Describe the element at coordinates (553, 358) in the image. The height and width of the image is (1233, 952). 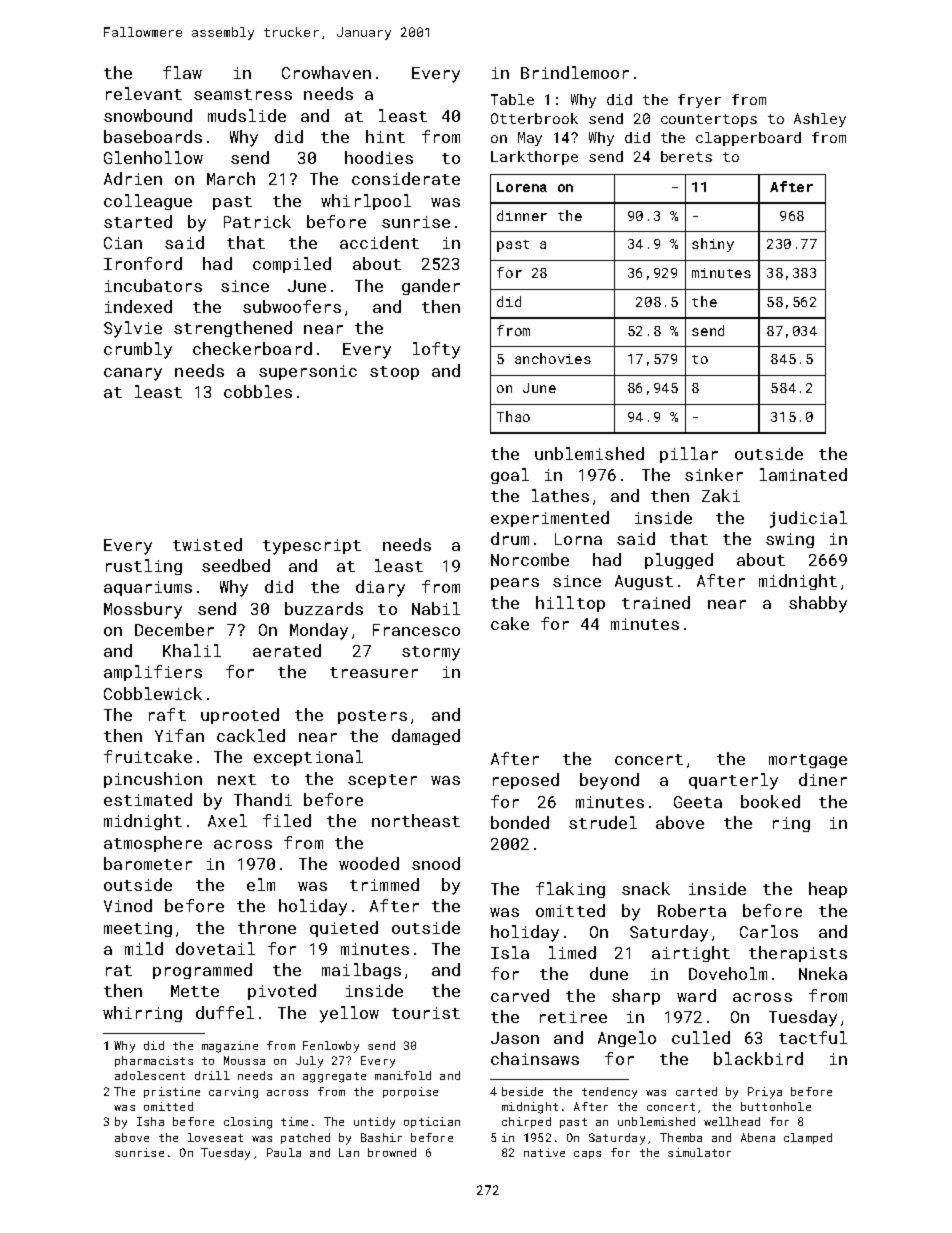
I see `anchovies` at that location.
